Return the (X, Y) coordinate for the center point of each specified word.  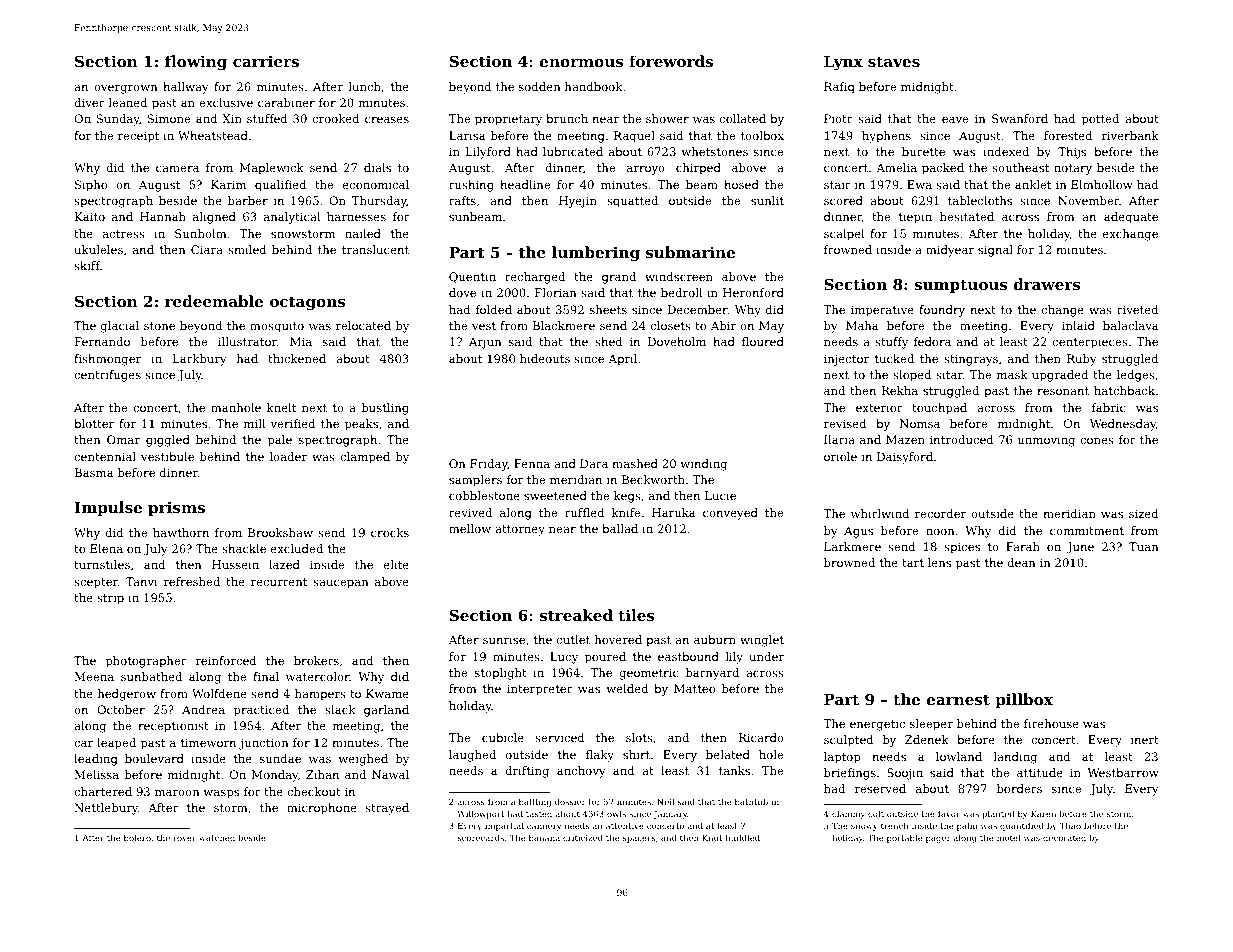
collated (742, 118)
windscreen (679, 276)
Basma (94, 472)
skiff (87, 265)
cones (1097, 441)
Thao (1070, 825)
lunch (364, 86)
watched (217, 837)
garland (386, 711)
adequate (1131, 218)
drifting (527, 772)
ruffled (584, 512)
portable (905, 838)
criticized (583, 837)
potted (1100, 120)
